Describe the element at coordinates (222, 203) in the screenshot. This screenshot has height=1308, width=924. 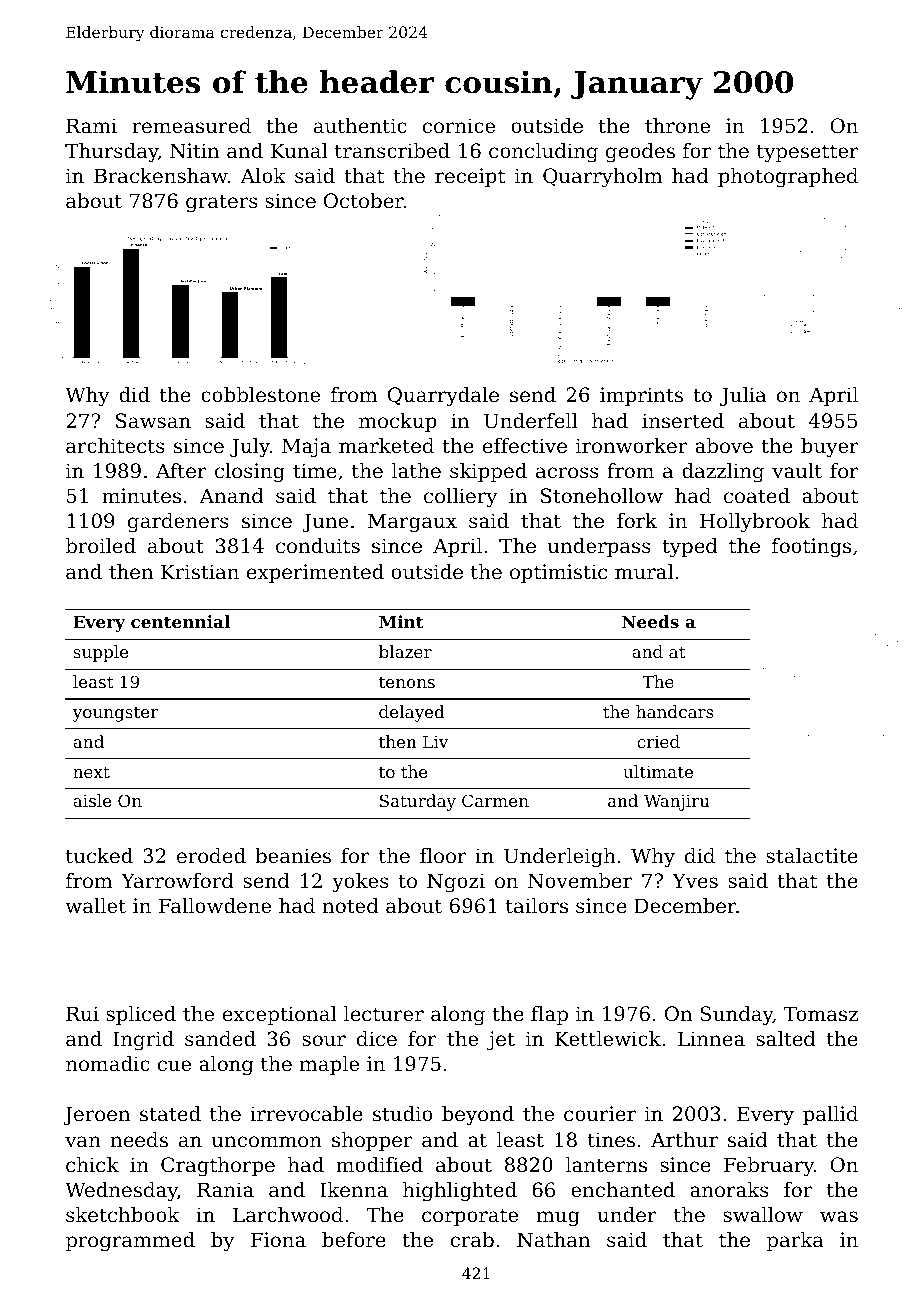
I see `graters` at that location.
